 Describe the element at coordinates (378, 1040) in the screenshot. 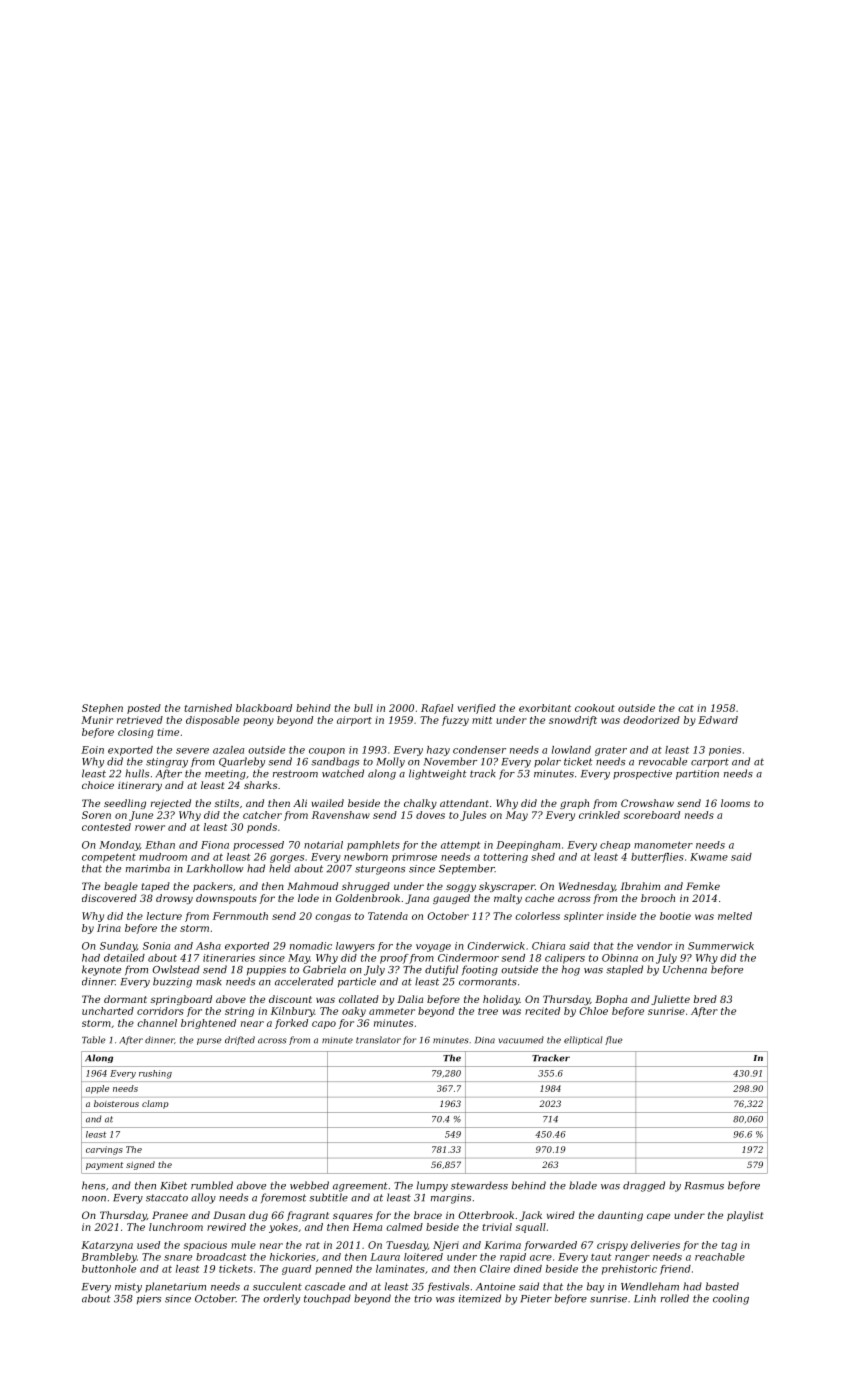

I see `translator` at that location.
